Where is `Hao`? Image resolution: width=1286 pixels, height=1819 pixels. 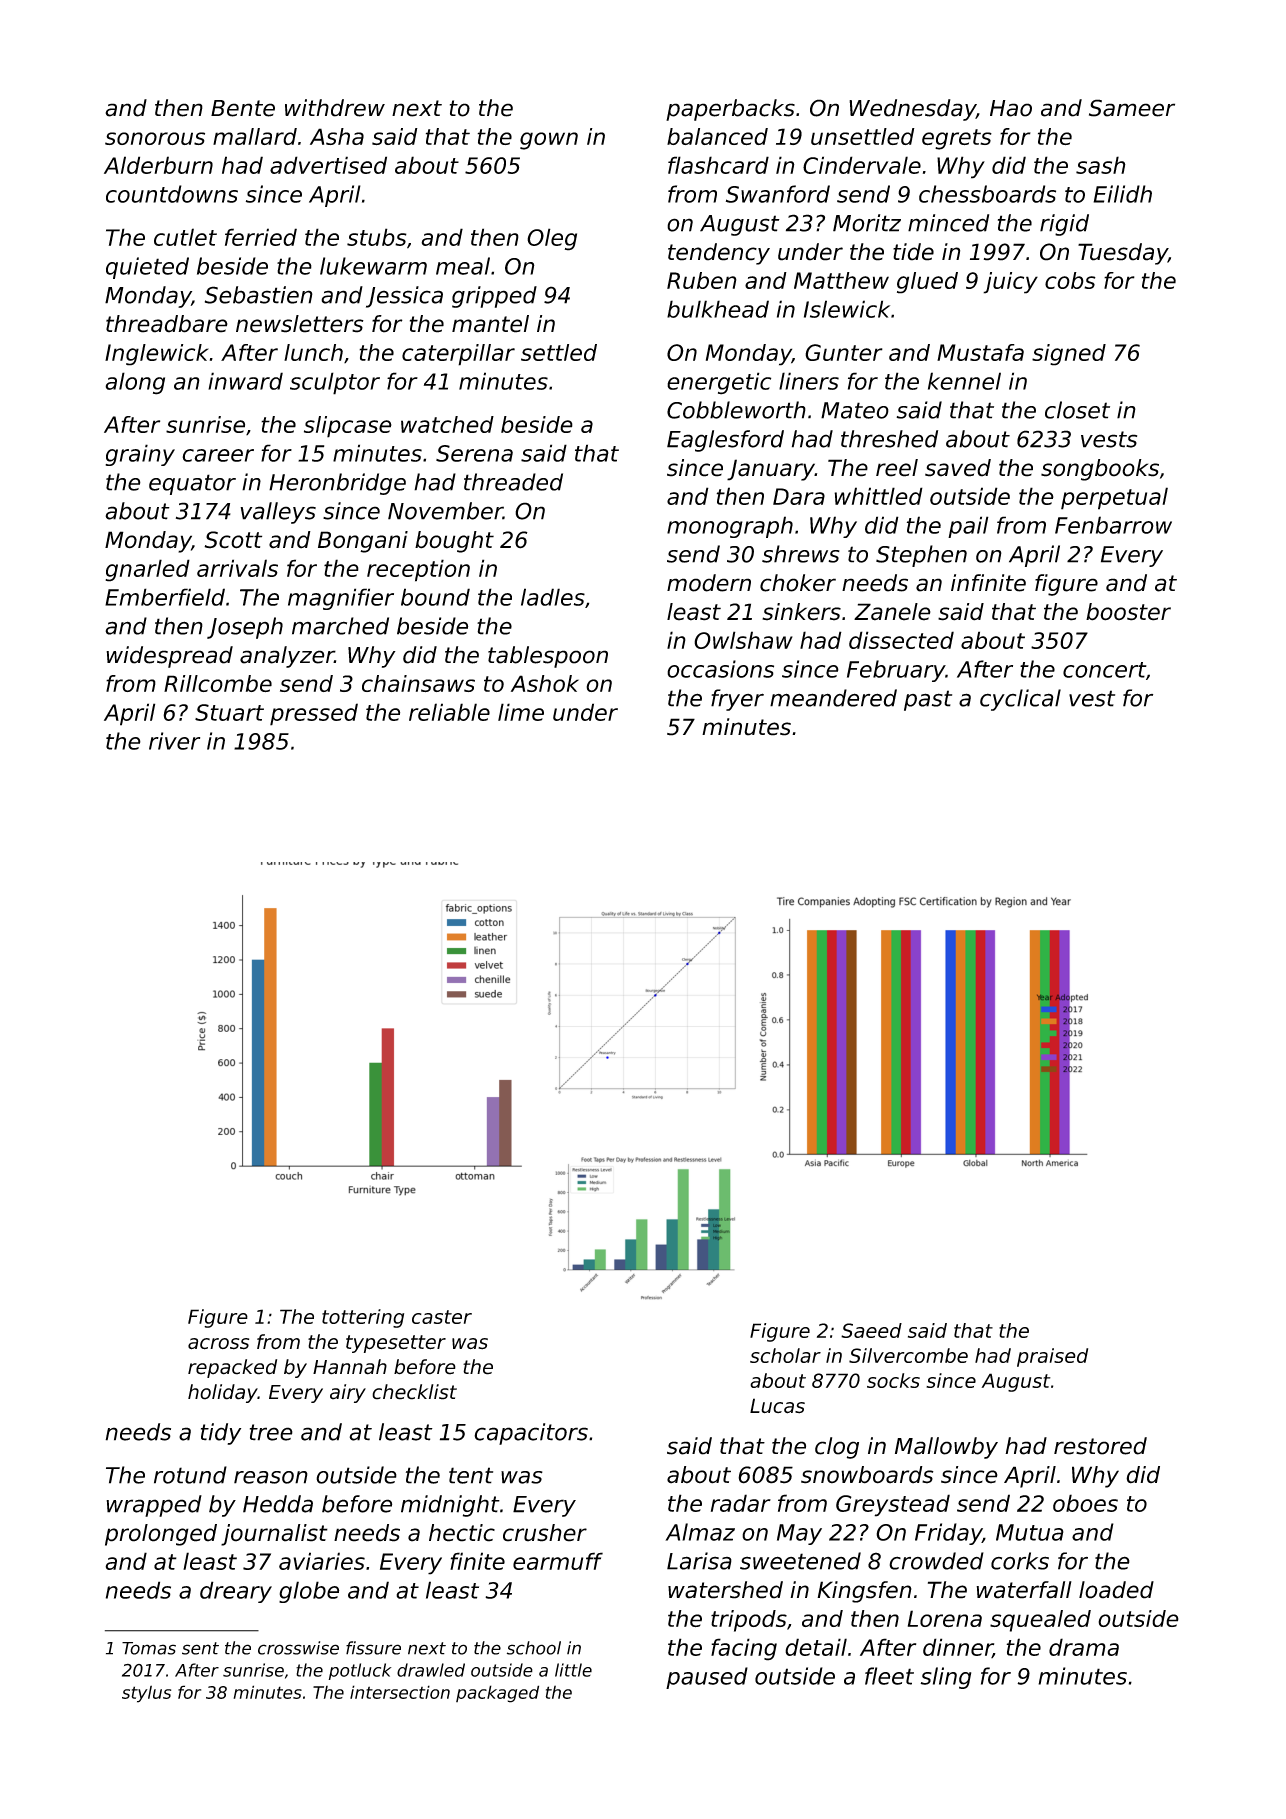 Hao is located at coordinates (1011, 108).
